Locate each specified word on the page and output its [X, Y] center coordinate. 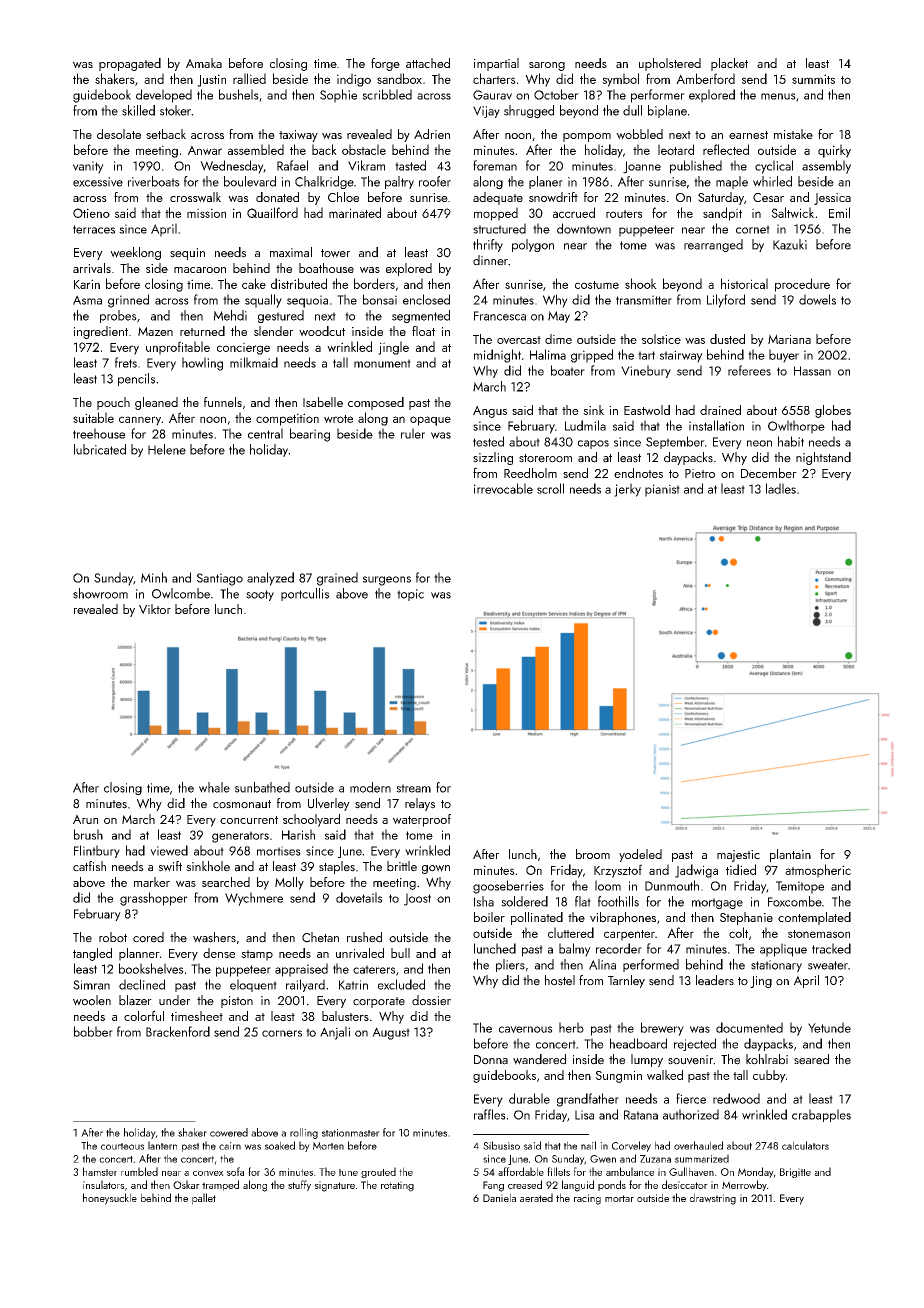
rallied [249, 78]
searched [226, 882]
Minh [154, 577]
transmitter [644, 300]
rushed [364, 937]
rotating [397, 1186]
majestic [738, 856]
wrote [338, 419]
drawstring [713, 1199]
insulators [103, 1184]
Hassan [812, 371]
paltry [399, 182]
